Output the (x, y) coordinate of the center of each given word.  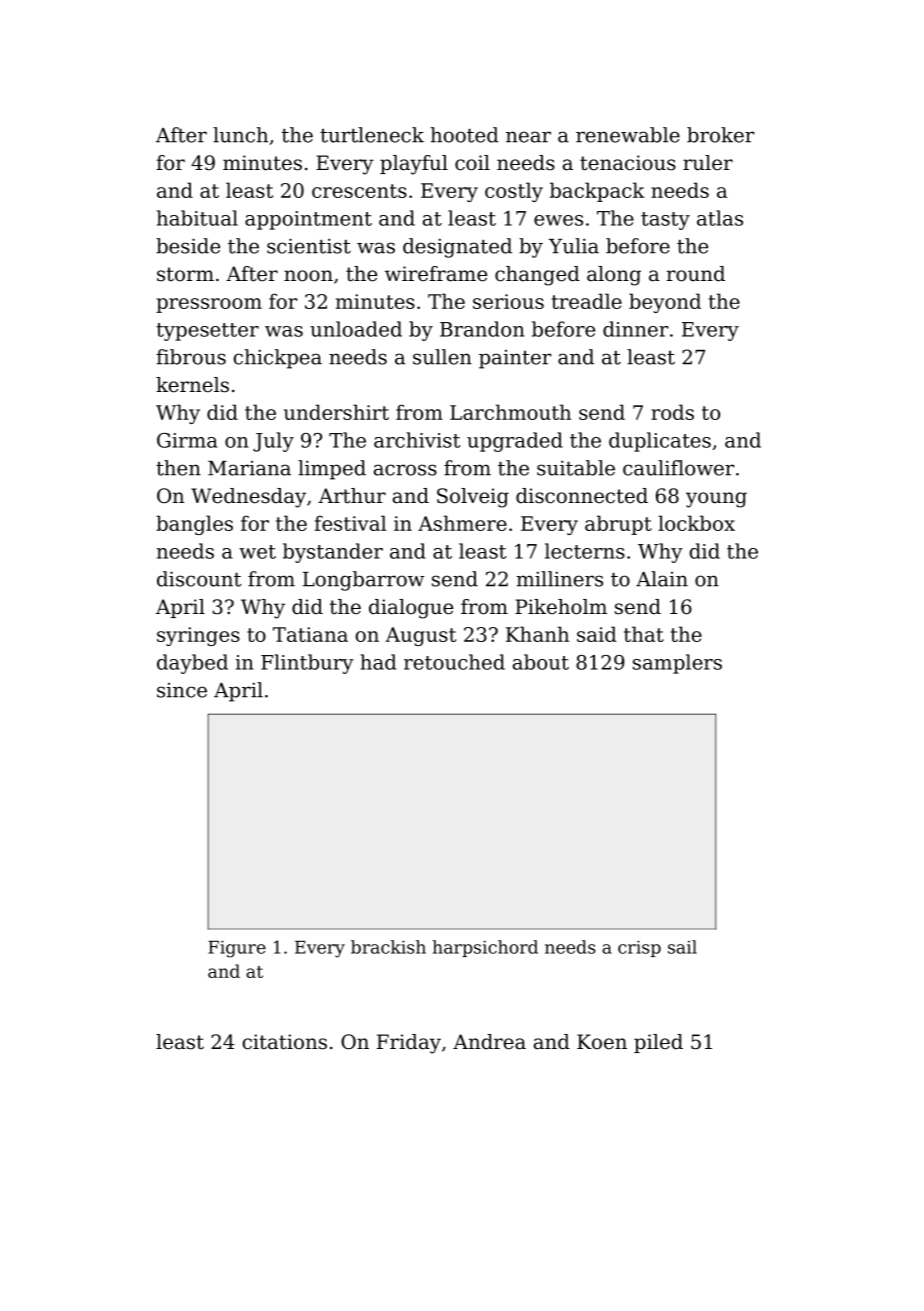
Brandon (482, 329)
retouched (454, 662)
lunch (240, 135)
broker (720, 135)
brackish (388, 947)
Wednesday (248, 498)
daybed (192, 664)
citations (285, 1042)
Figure (237, 949)
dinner (635, 329)
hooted (465, 135)
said (597, 634)
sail (682, 947)
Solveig (473, 498)
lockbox (696, 523)
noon (308, 276)
